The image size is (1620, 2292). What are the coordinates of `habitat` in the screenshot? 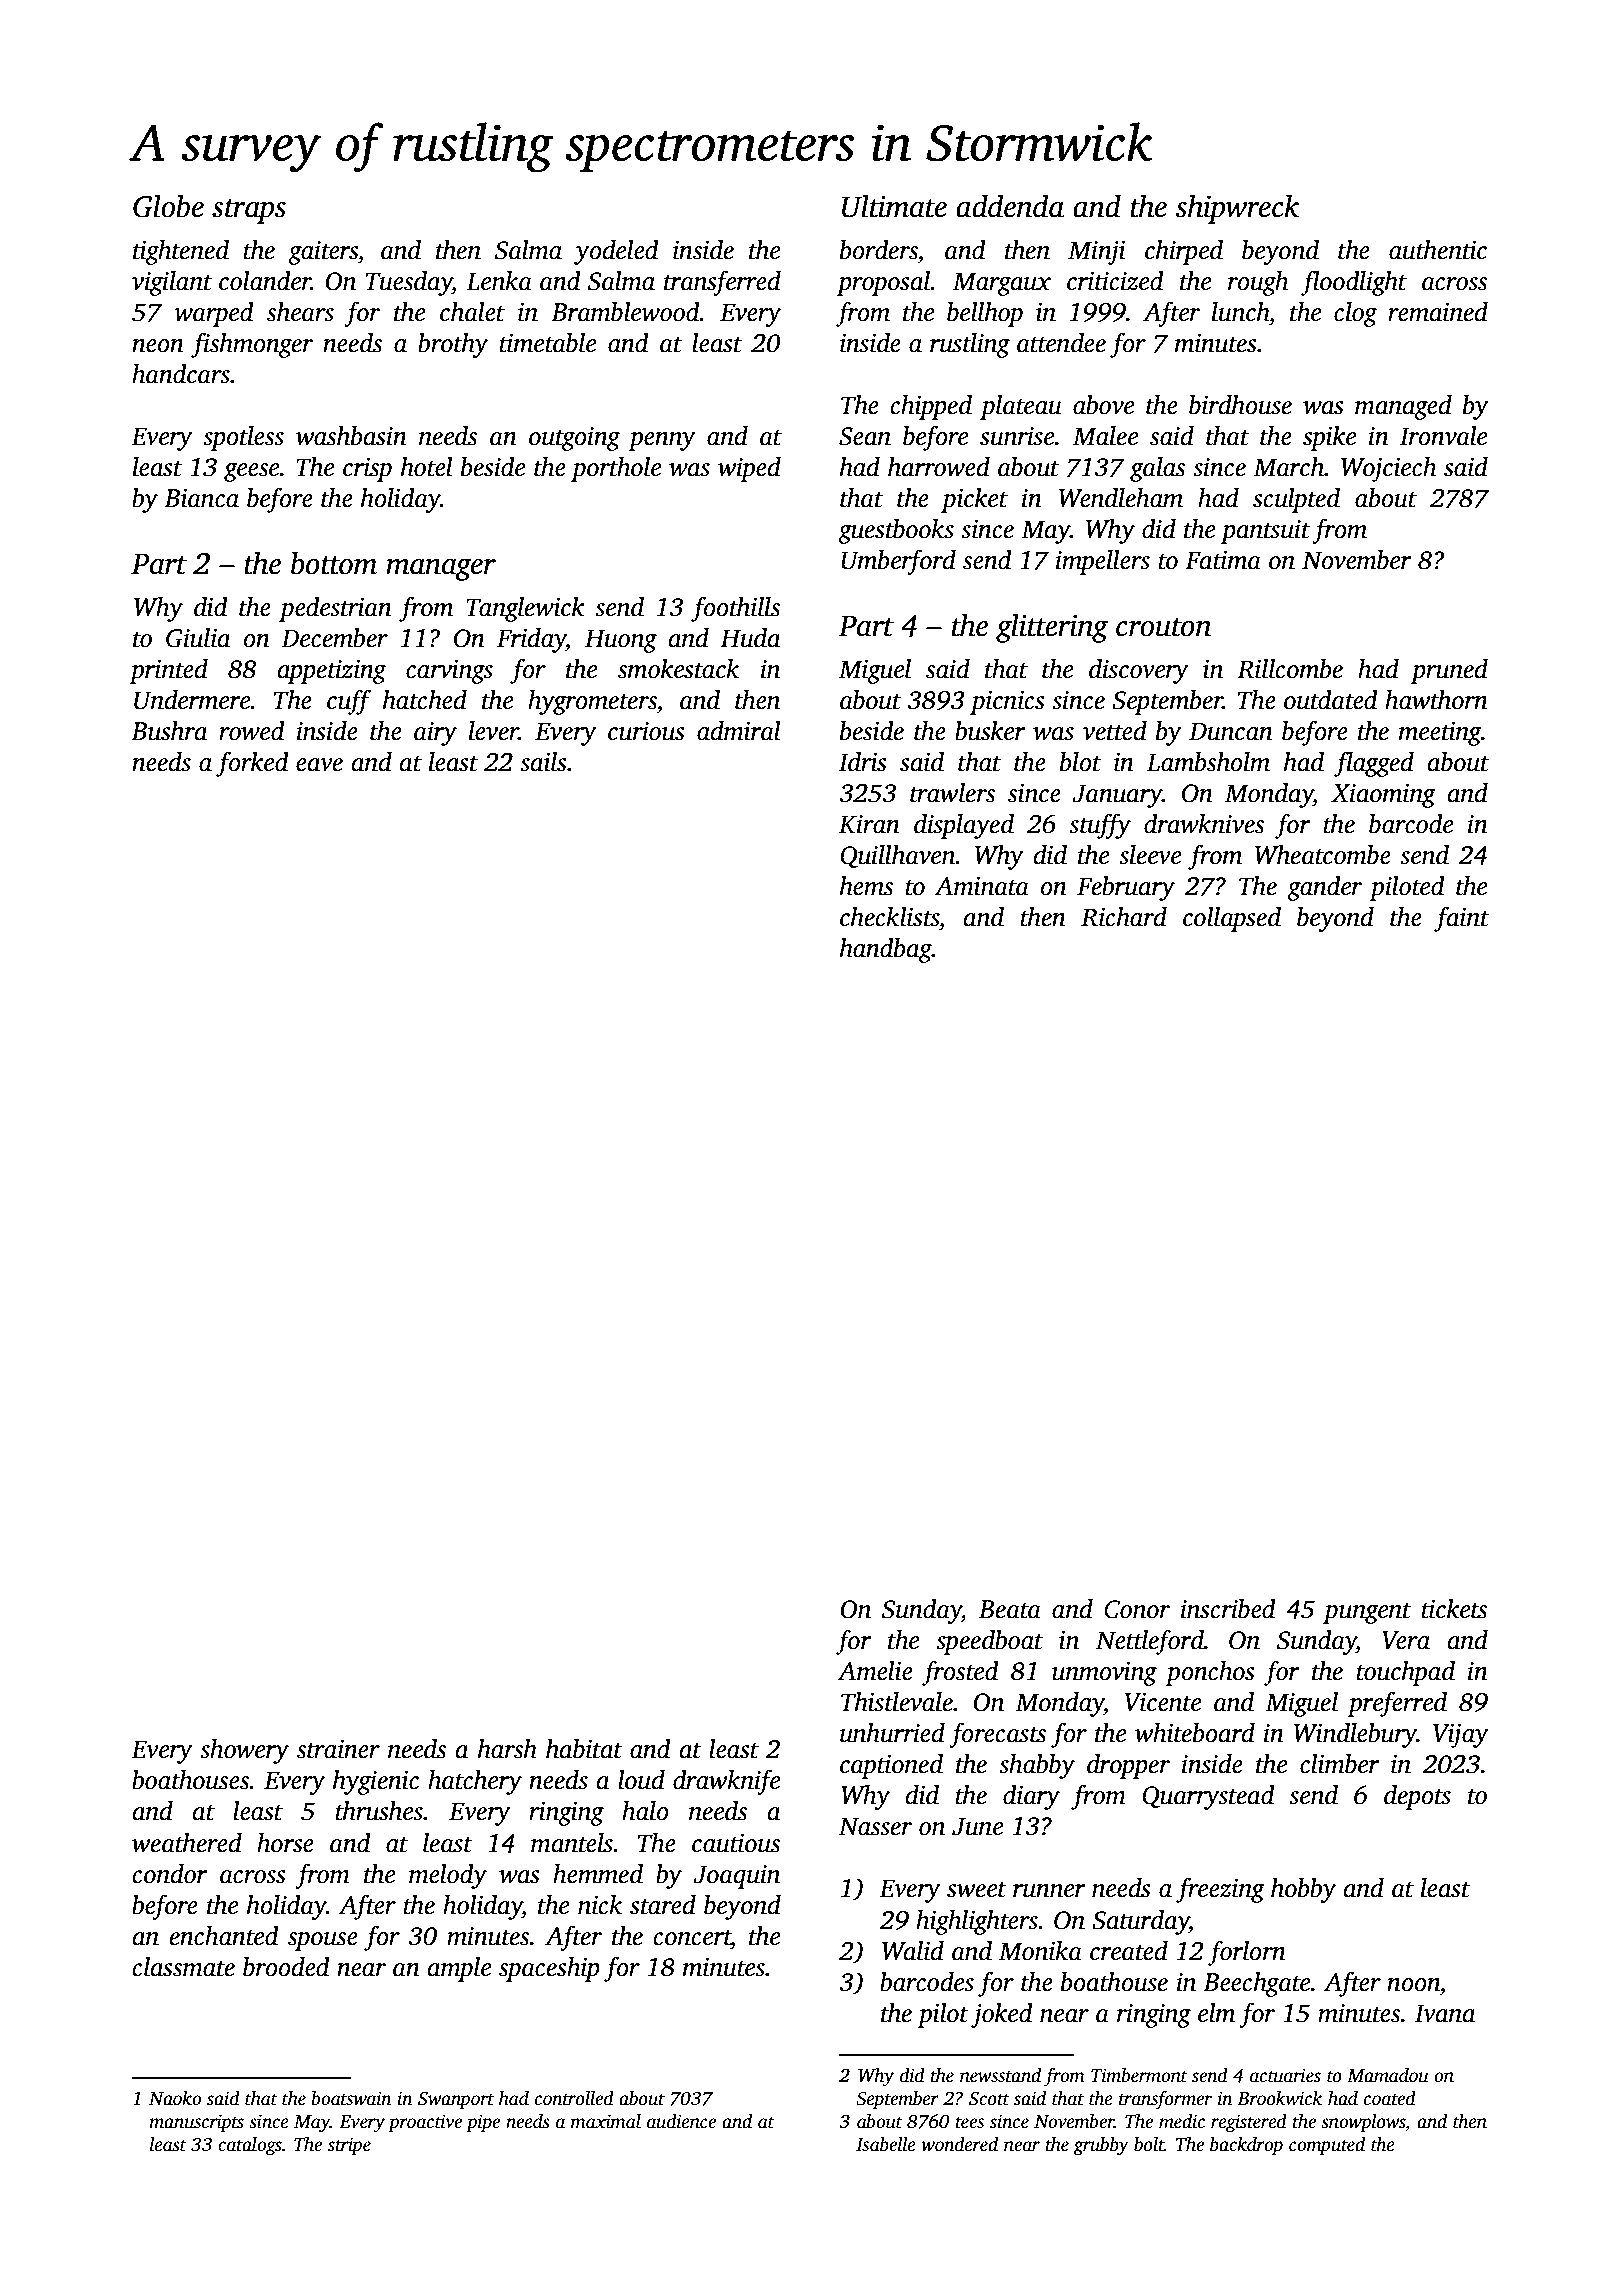 It's located at (584, 1749).
